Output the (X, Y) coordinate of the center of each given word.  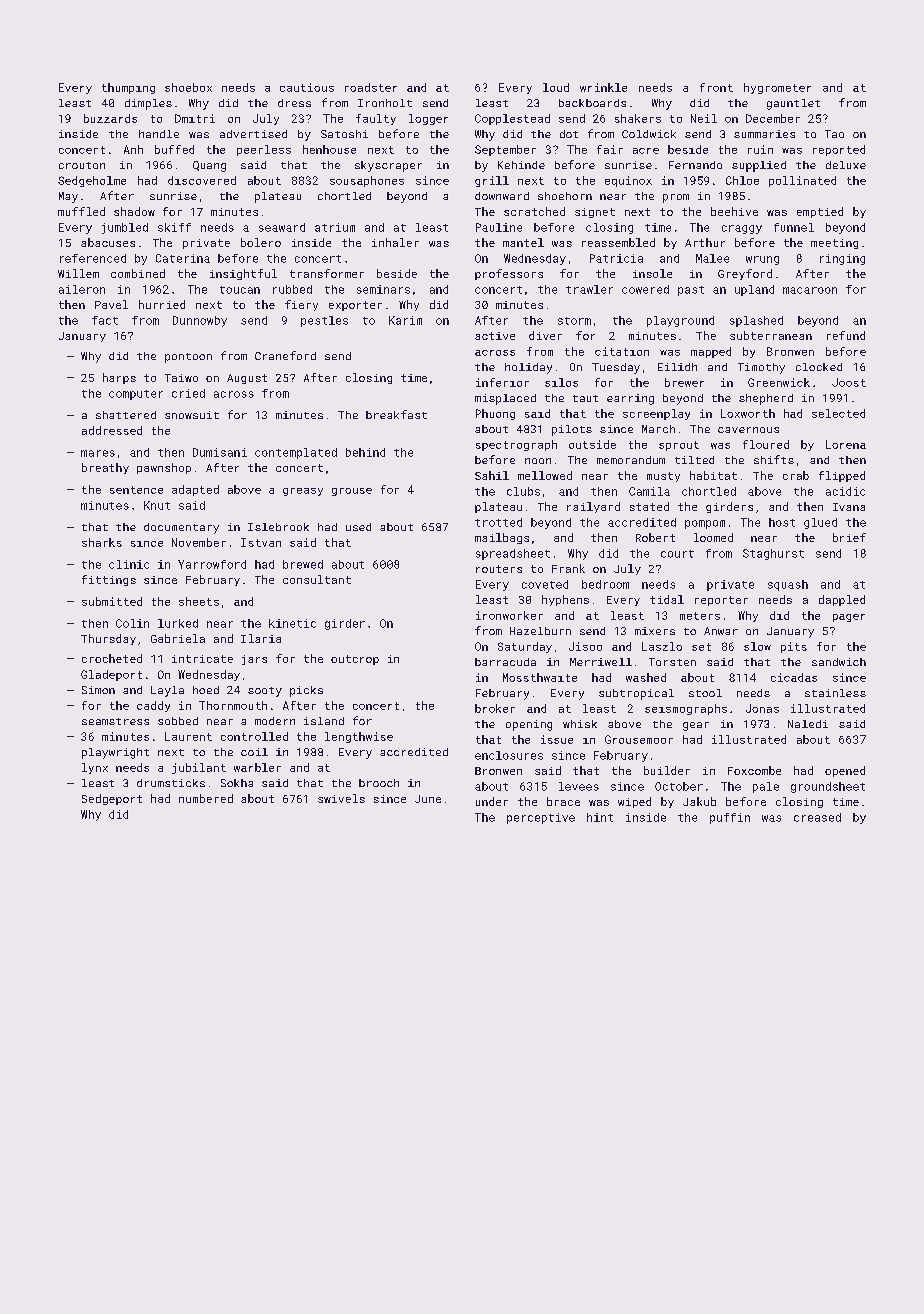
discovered (202, 180)
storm (574, 321)
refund (846, 335)
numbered (206, 798)
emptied (820, 212)
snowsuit (192, 415)
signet (595, 213)
